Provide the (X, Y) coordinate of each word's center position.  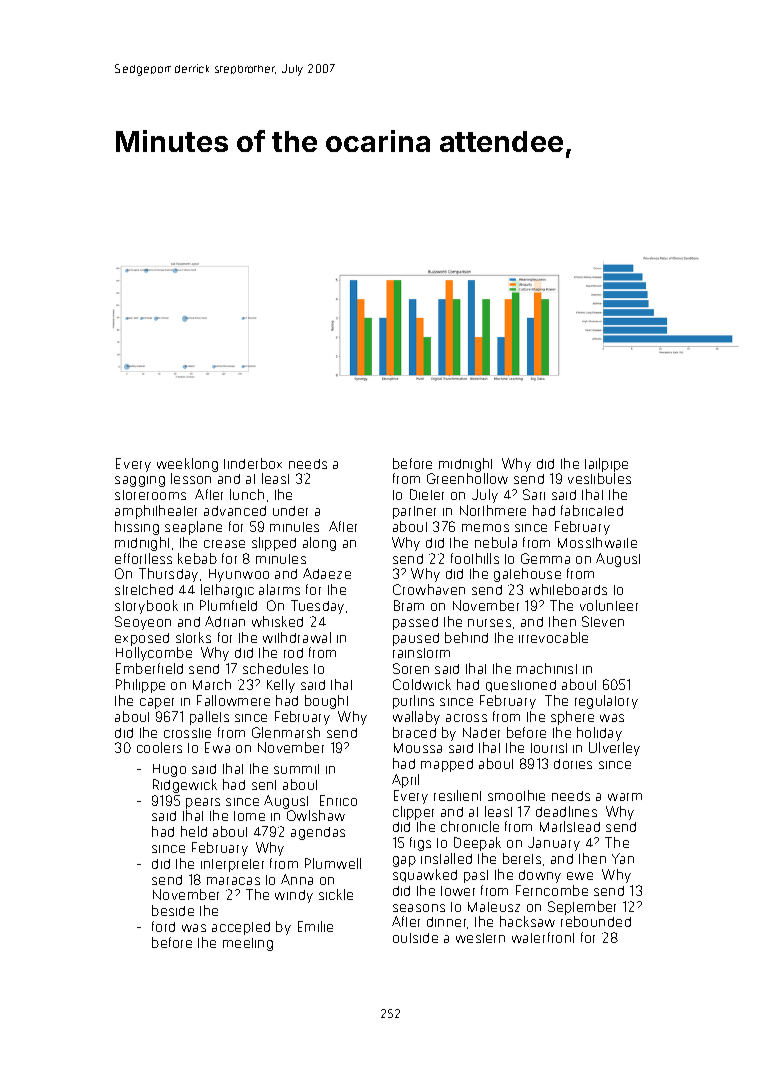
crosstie (187, 733)
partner (414, 512)
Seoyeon (143, 623)
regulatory (606, 702)
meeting (248, 944)
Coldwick (422, 684)
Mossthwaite (597, 542)
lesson (191, 478)
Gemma (545, 558)
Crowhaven (429, 589)
